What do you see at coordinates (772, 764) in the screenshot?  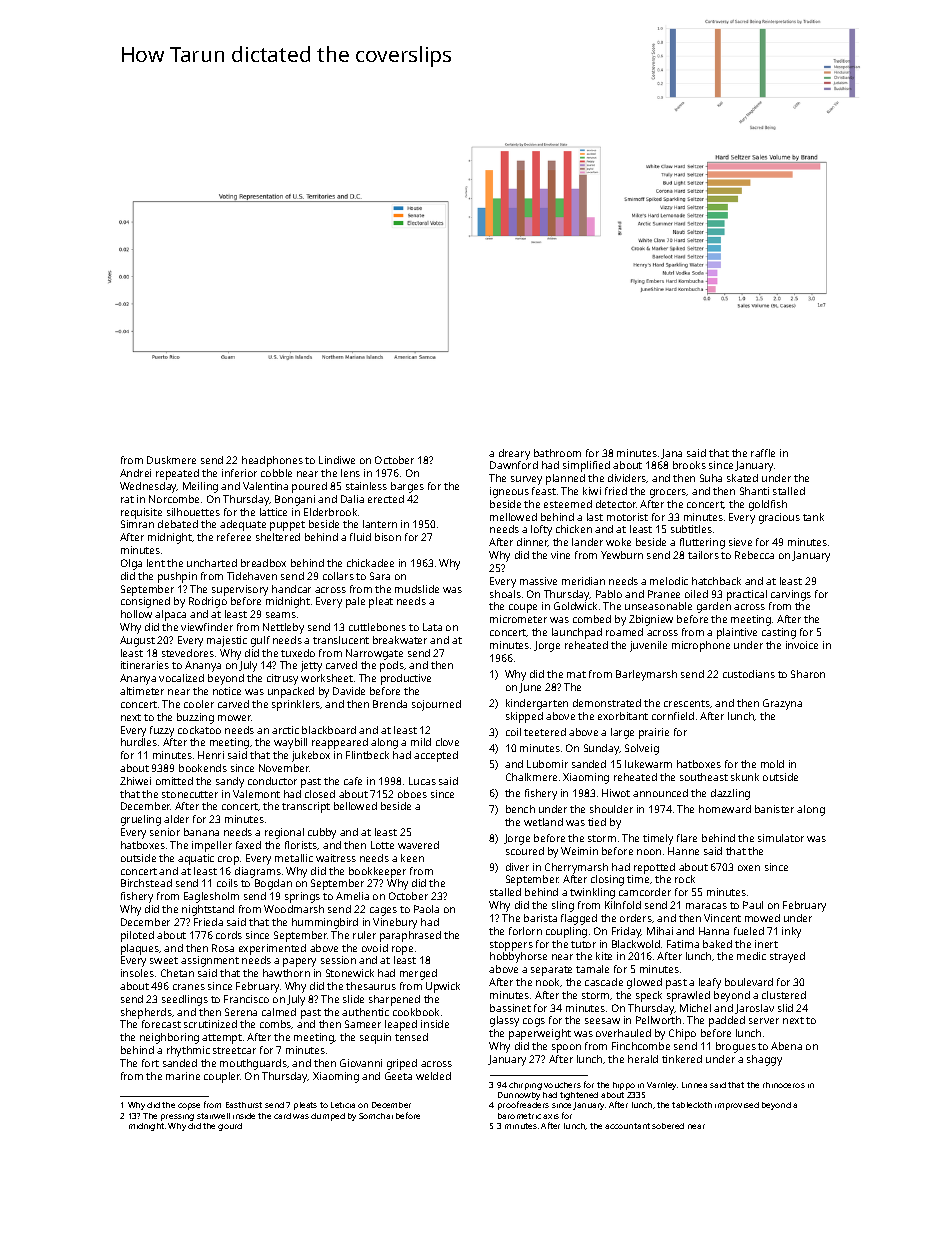 I see `mold` at bounding box center [772, 764].
